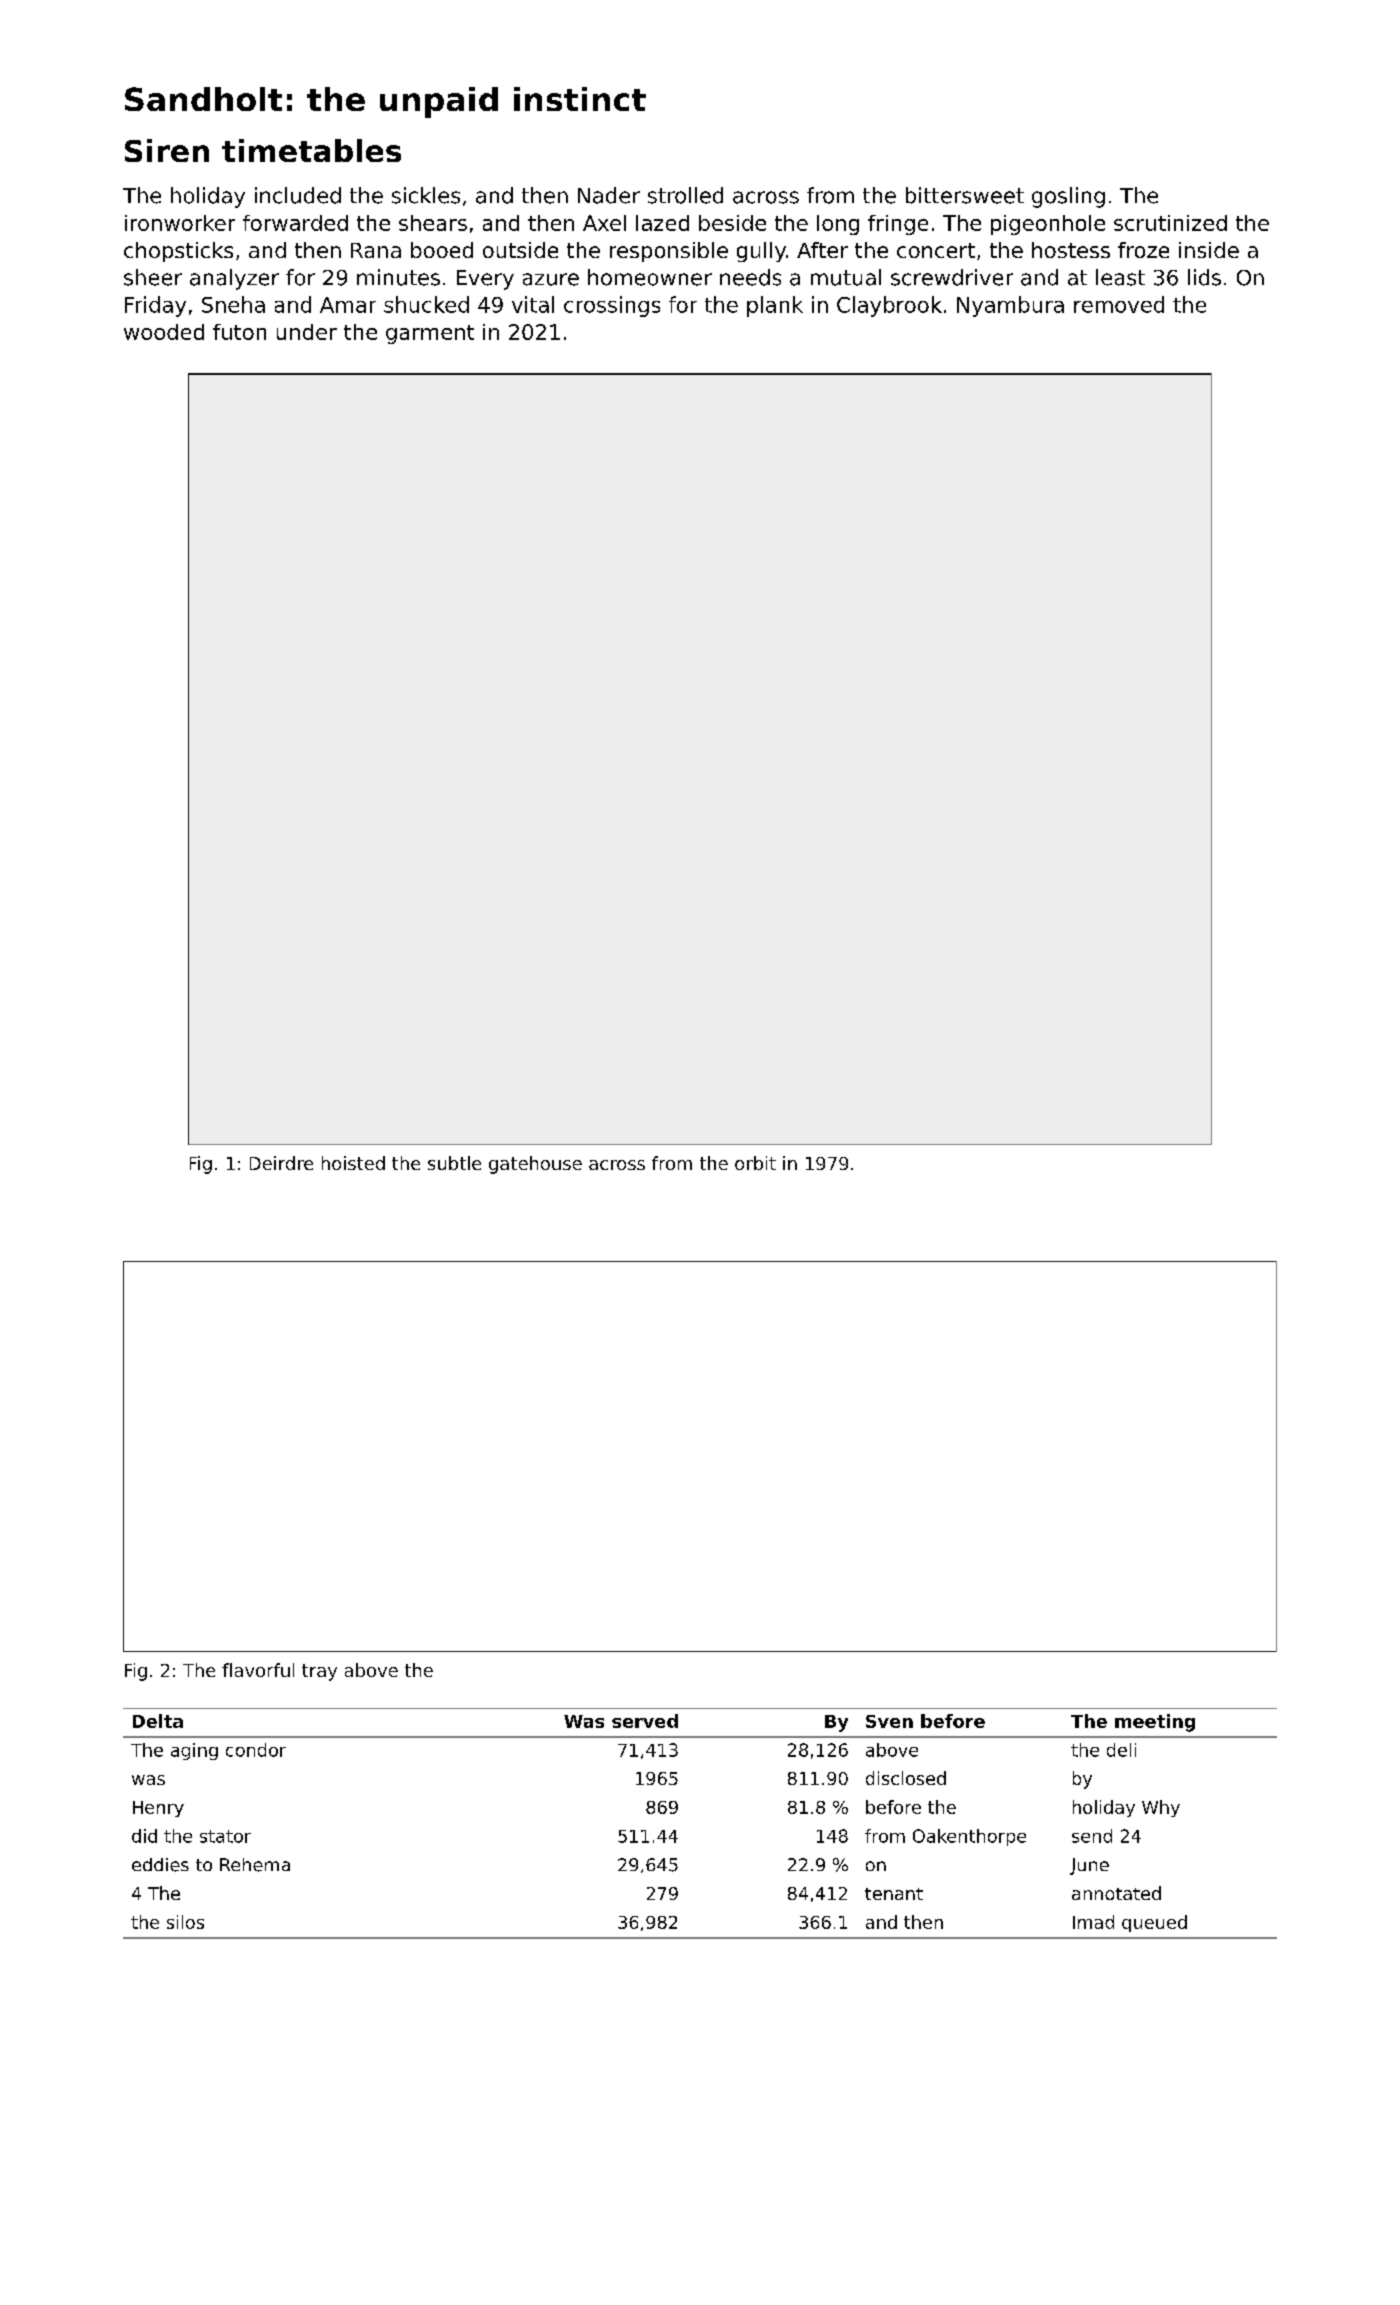 This document has height=2305, width=1400. Describe the element at coordinates (298, 195) in the document. I see `included` at that location.
